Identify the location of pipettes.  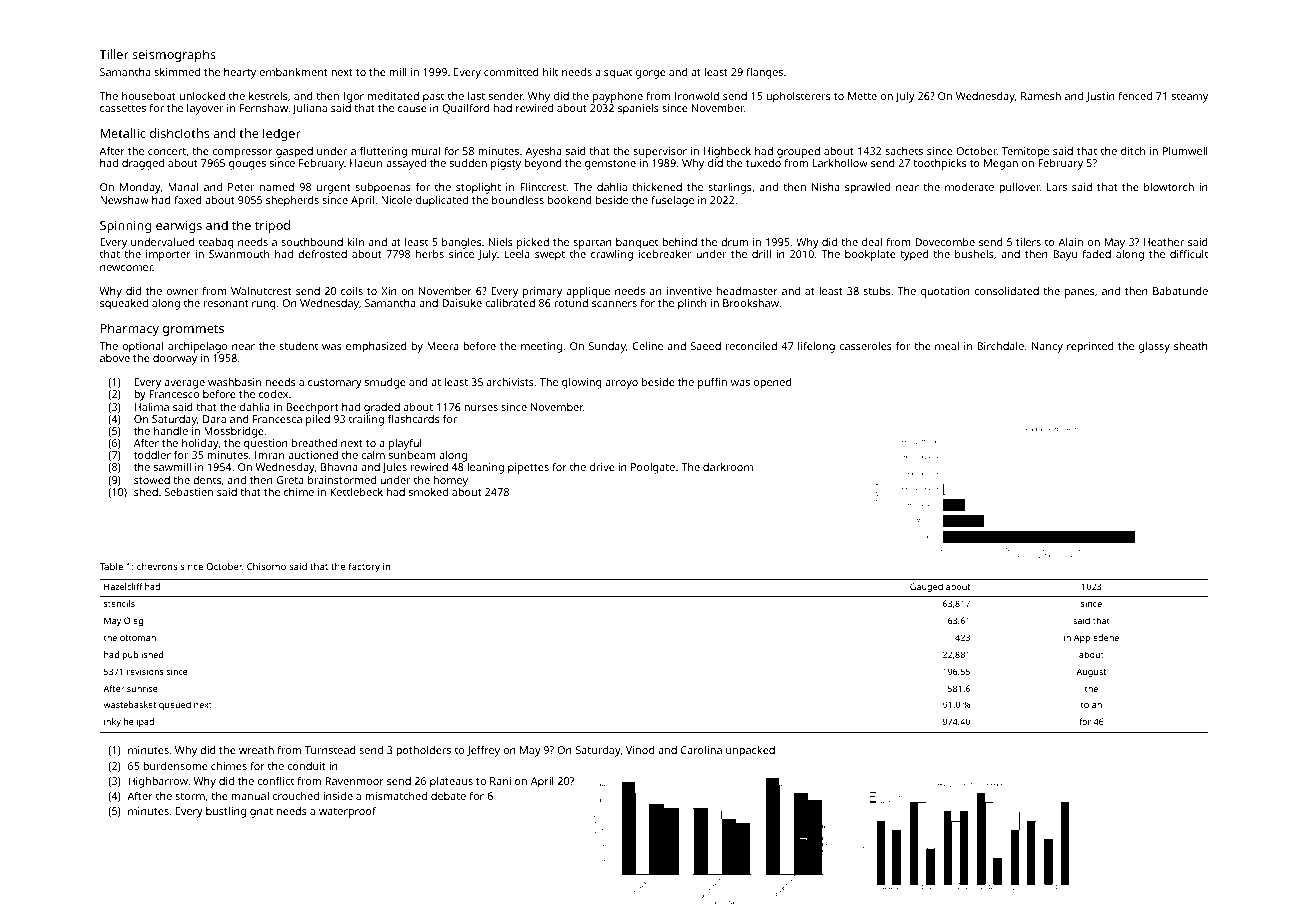
(528, 468).
